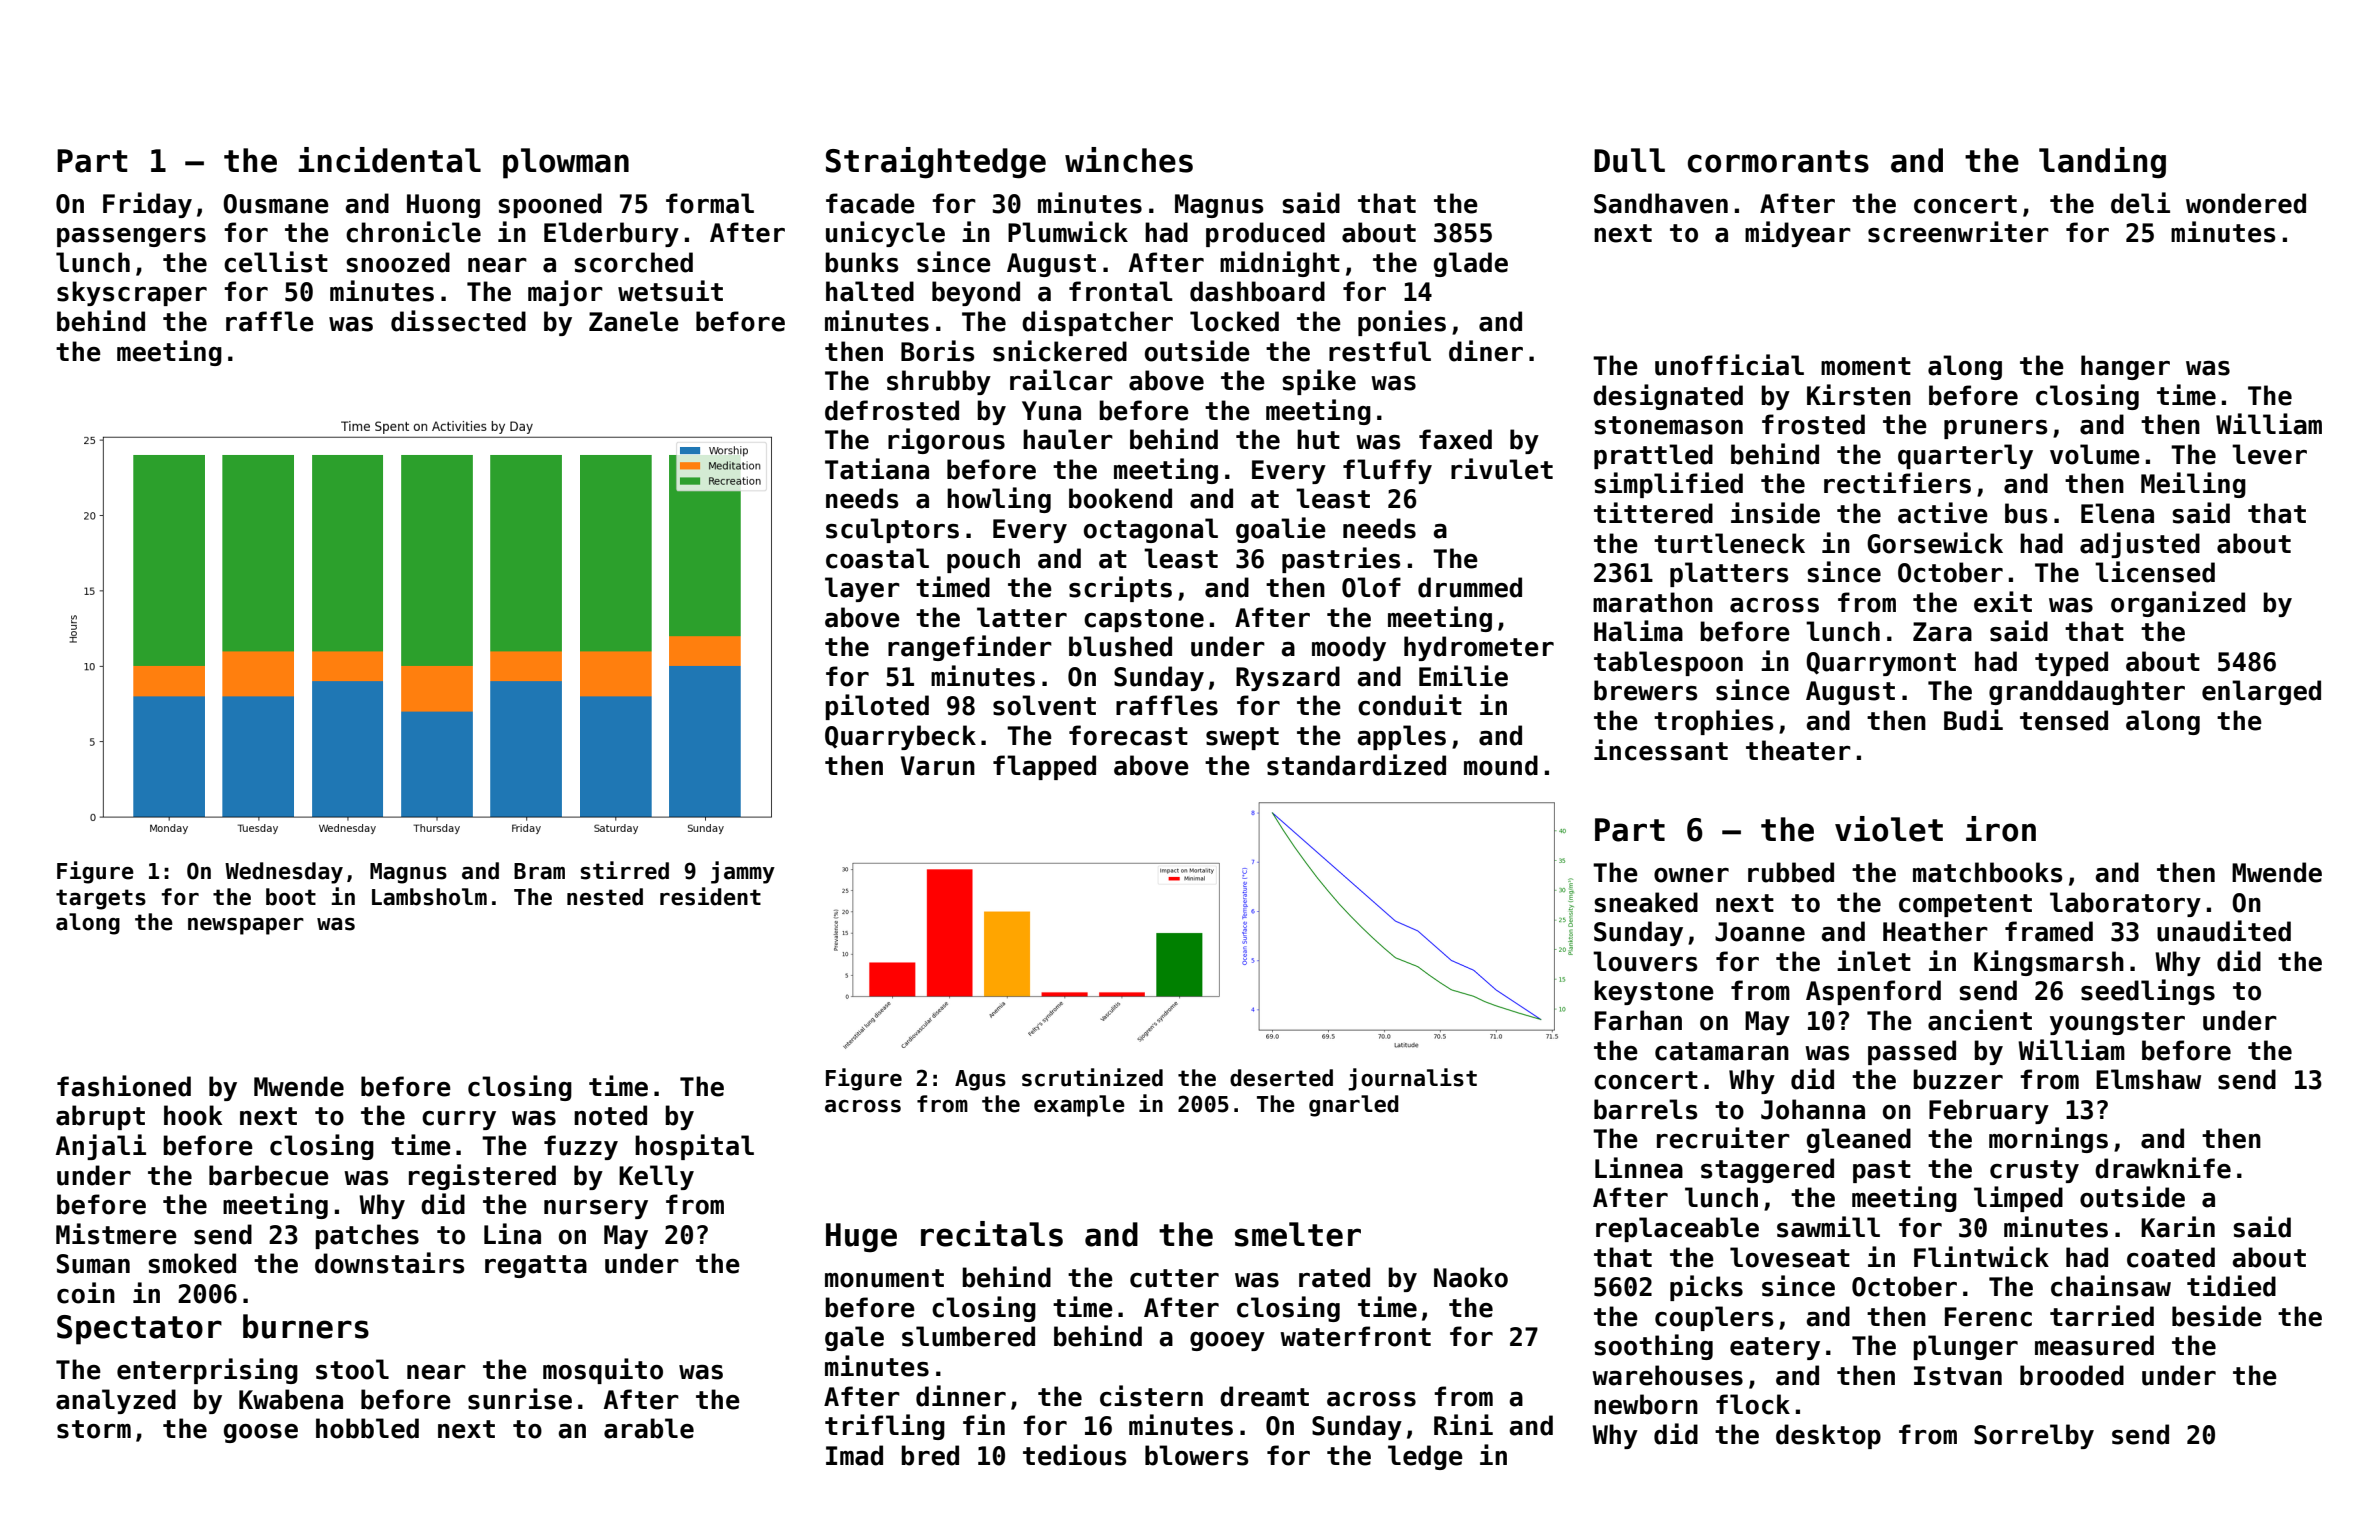  What do you see at coordinates (367, 1428) in the page?
I see `hobbled` at bounding box center [367, 1428].
